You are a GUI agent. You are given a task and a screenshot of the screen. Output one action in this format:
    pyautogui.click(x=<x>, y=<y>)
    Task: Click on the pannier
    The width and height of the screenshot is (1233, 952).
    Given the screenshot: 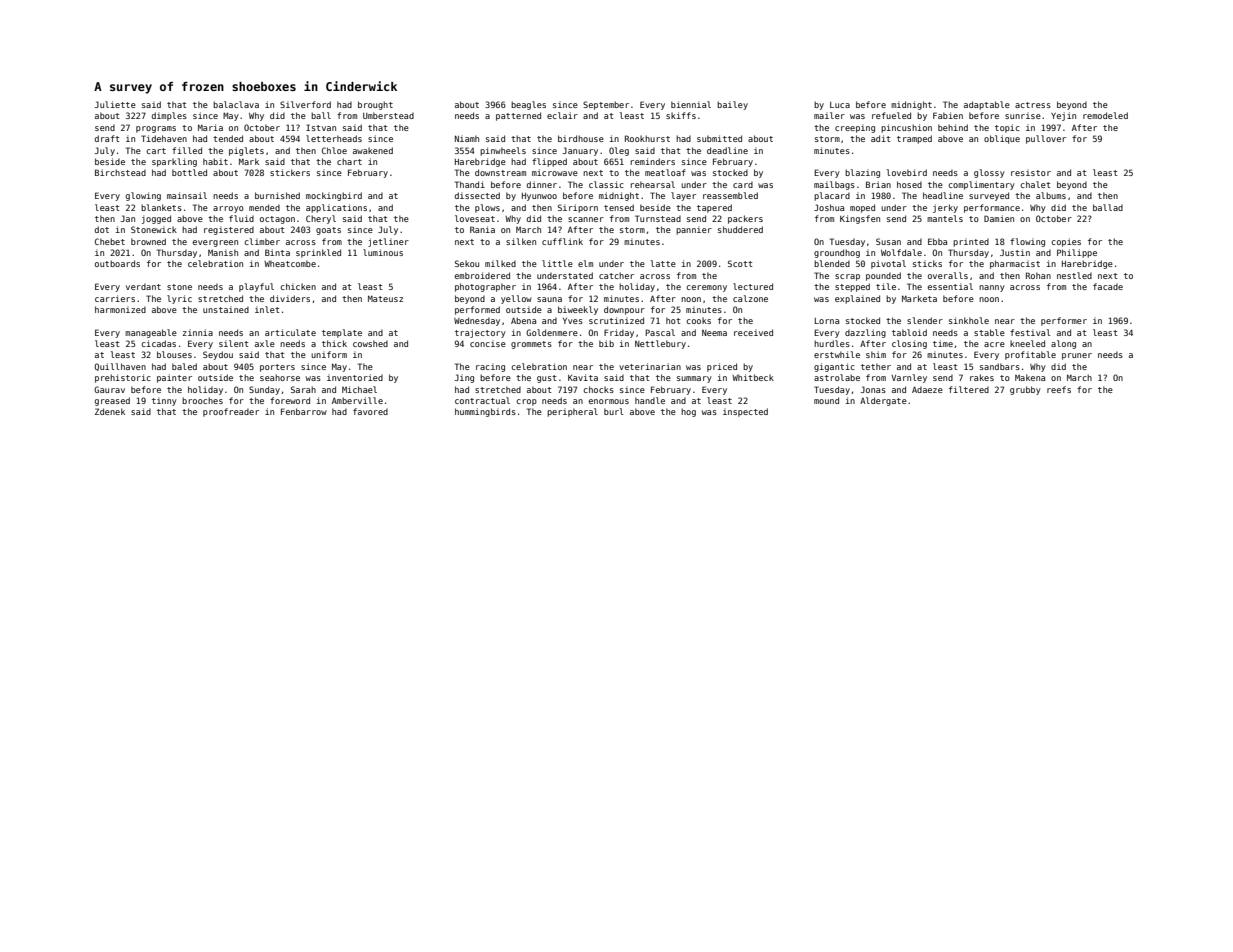 What is the action you would take?
    pyautogui.click(x=694, y=231)
